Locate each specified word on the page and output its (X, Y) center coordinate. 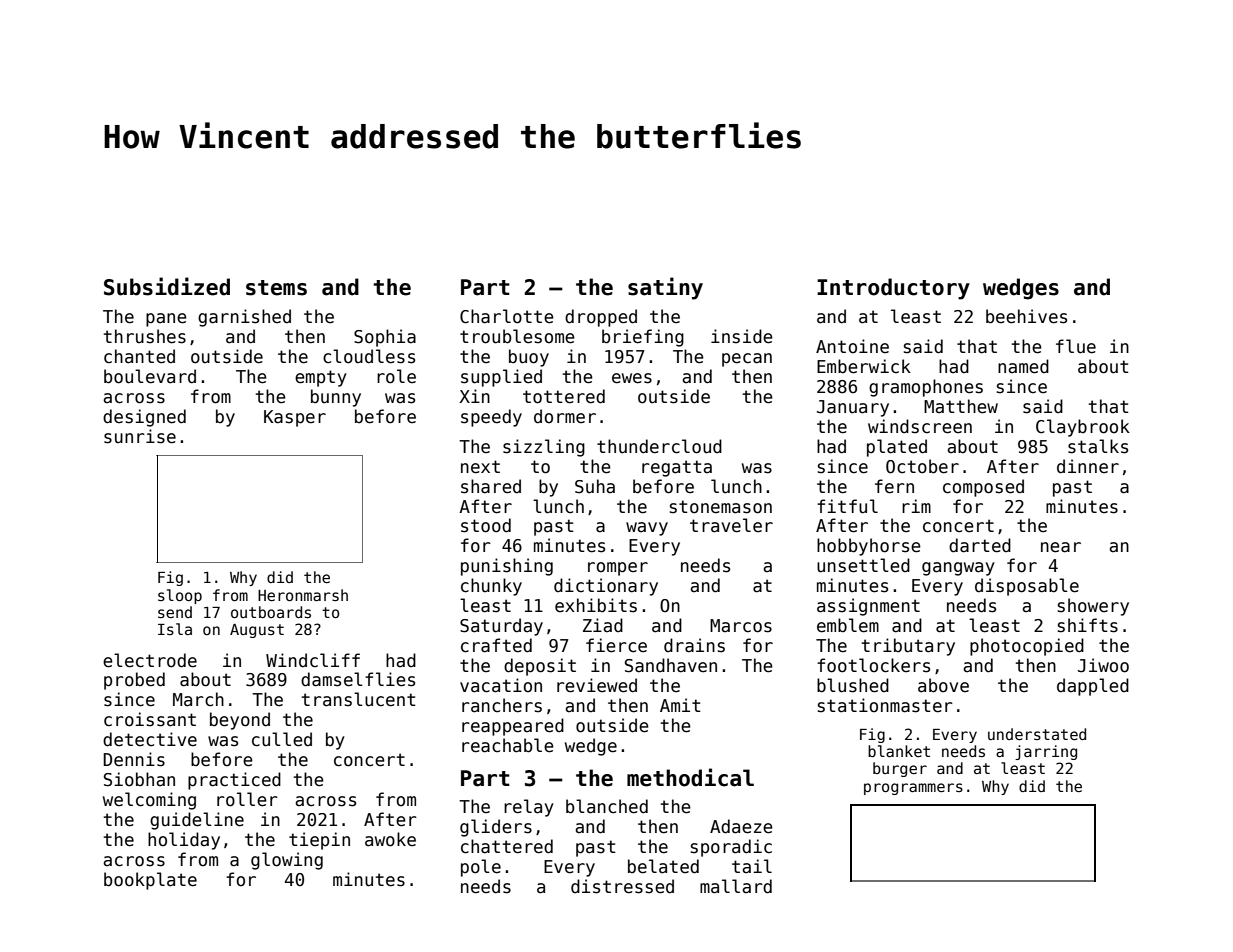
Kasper (295, 418)
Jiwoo (1103, 665)
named (1023, 366)
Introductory (893, 289)
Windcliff (313, 660)
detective (150, 739)
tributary (908, 647)
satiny (665, 288)
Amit (680, 705)
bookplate (150, 881)
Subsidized (167, 286)
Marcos (741, 626)
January (853, 408)
